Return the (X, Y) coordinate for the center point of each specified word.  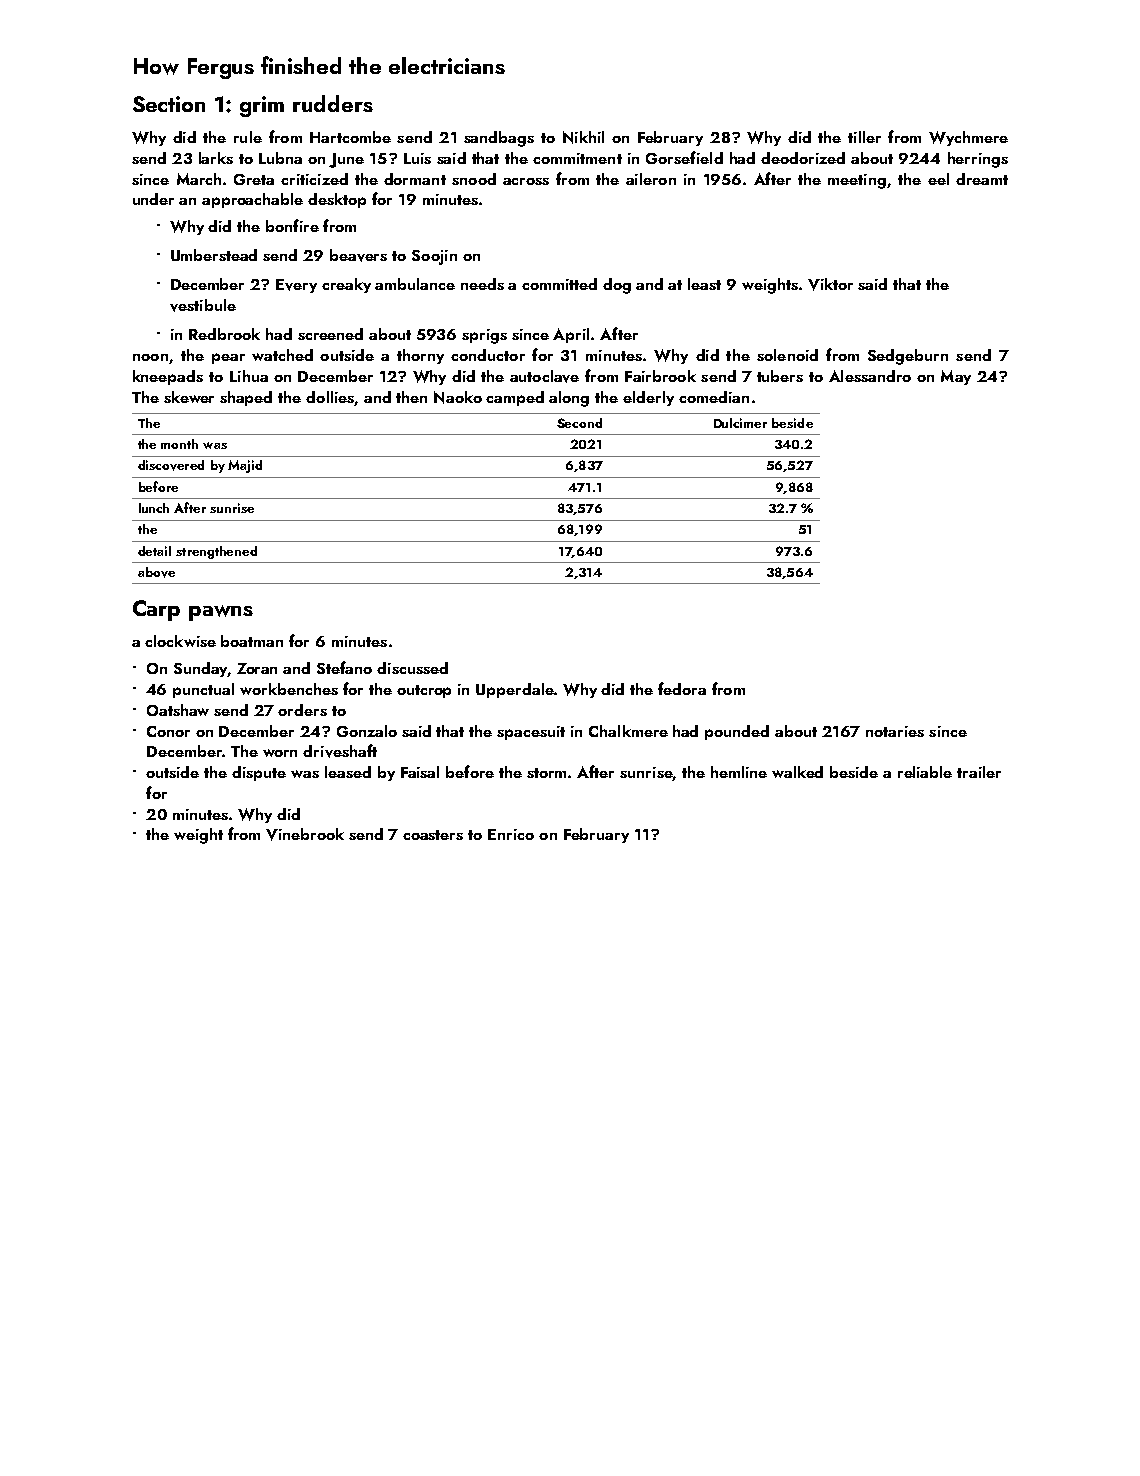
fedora (682, 688)
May (956, 377)
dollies (330, 397)
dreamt (982, 179)
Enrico (511, 834)
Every (296, 286)
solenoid (787, 355)
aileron (651, 179)
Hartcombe (350, 137)
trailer (979, 772)
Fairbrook (660, 376)
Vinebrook (305, 834)
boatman (252, 641)
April (571, 335)
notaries (895, 731)
